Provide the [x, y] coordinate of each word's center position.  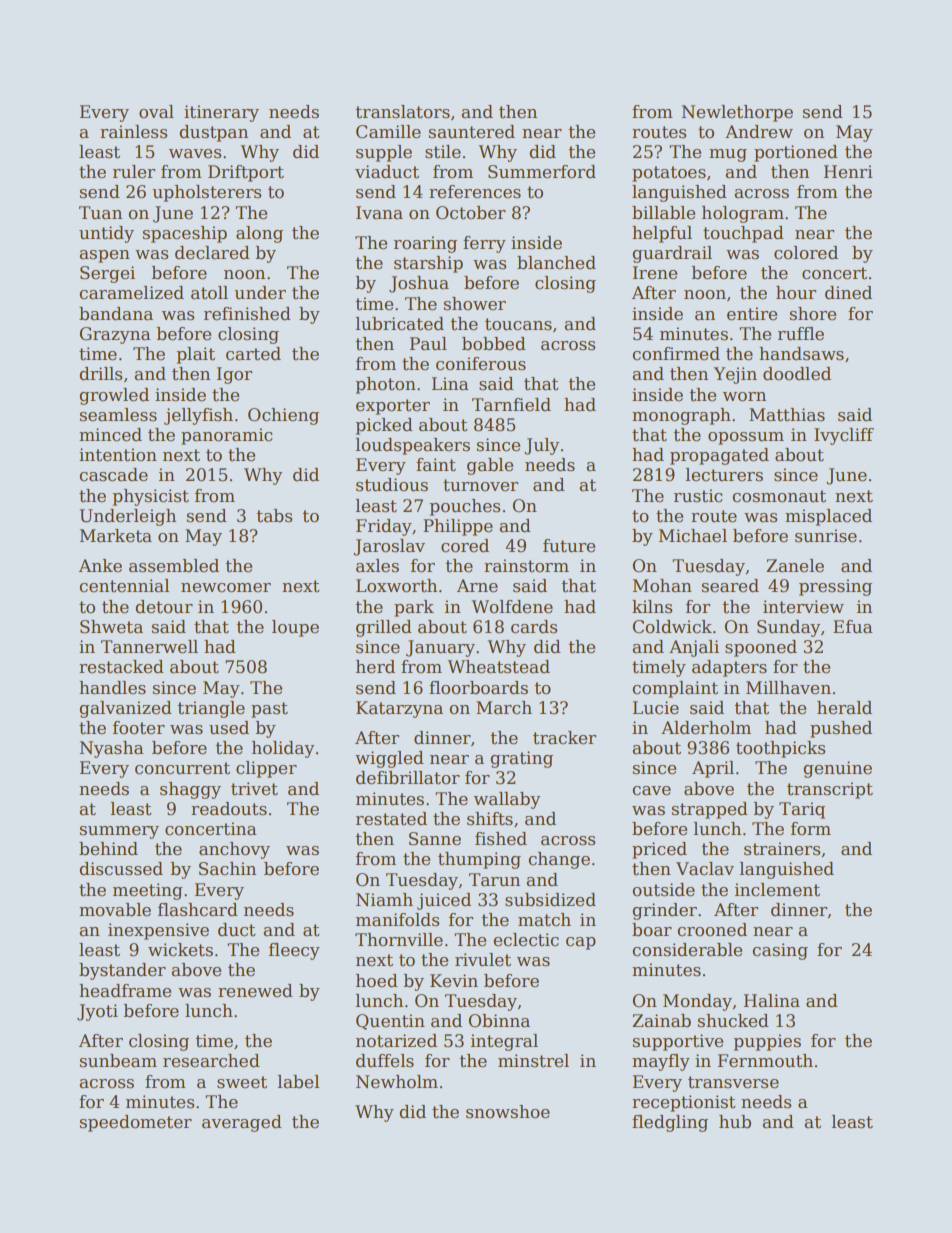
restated [391, 819]
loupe [295, 628]
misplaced [828, 517]
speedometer [136, 1123]
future [569, 546]
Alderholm [706, 728]
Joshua [419, 284]
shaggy [190, 790]
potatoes [669, 174]
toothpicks [780, 749]
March [504, 708]
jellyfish [198, 416]
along [259, 234]
